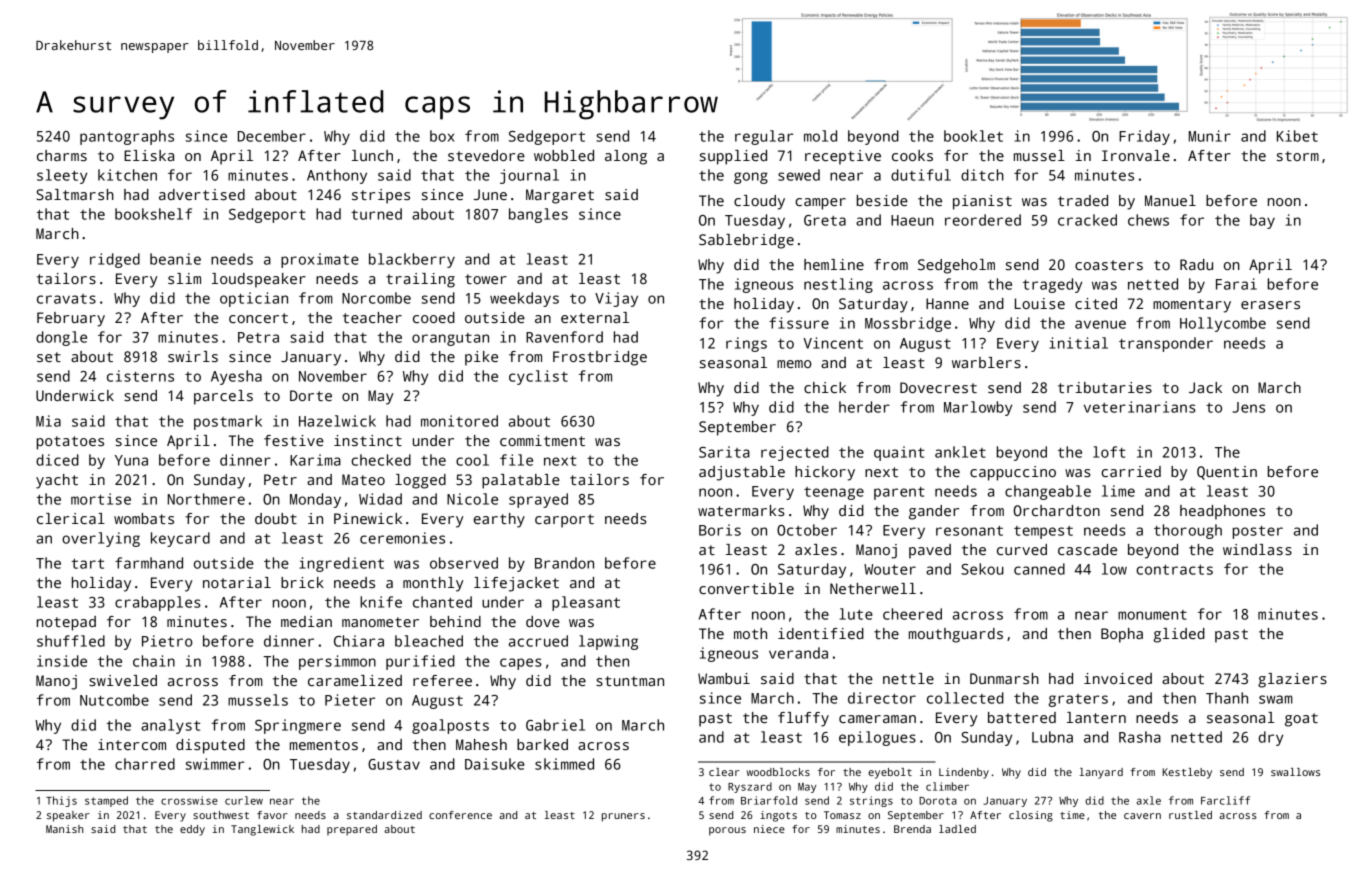 This image has height=887, width=1372. Describe the element at coordinates (450, 339) in the image. I see `orangutan` at that location.
